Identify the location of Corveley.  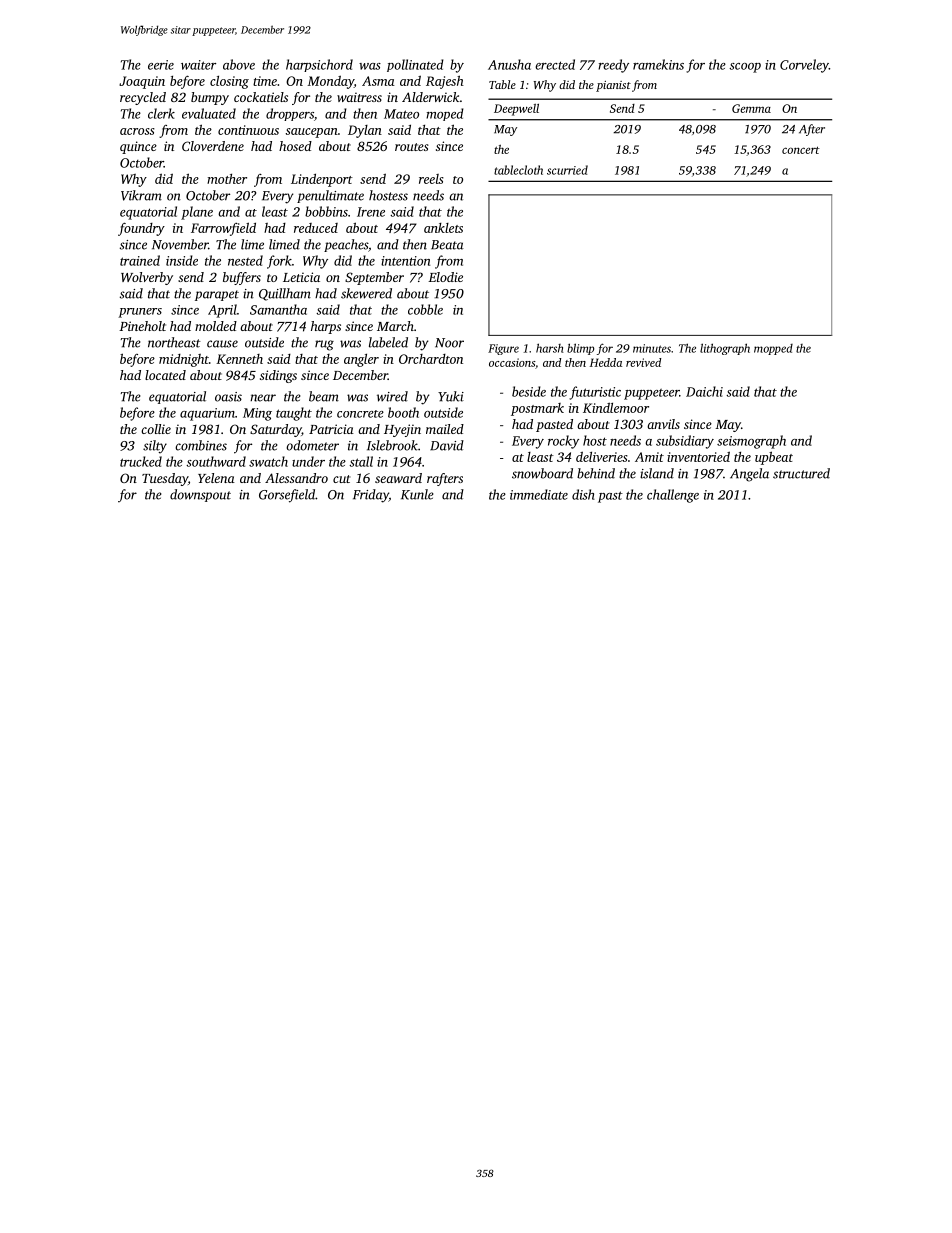
(804, 66).
